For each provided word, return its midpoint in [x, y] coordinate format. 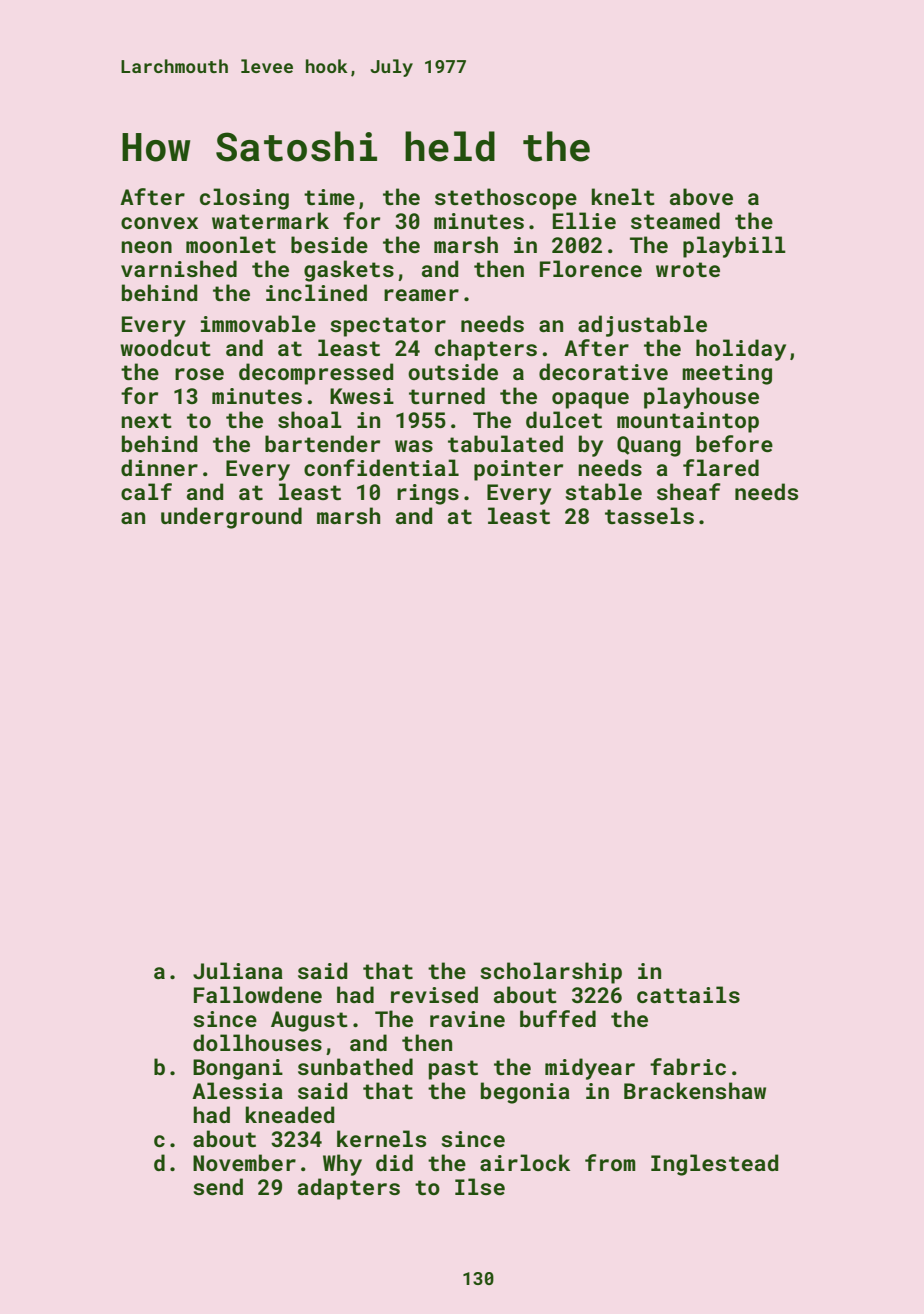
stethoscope [506, 199]
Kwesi [362, 396]
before [734, 443]
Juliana [238, 970]
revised [434, 994]
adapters [349, 1189]
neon [146, 247]
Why [342, 1165]
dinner [159, 467]
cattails [688, 994]
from [610, 1162]
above [701, 196]
